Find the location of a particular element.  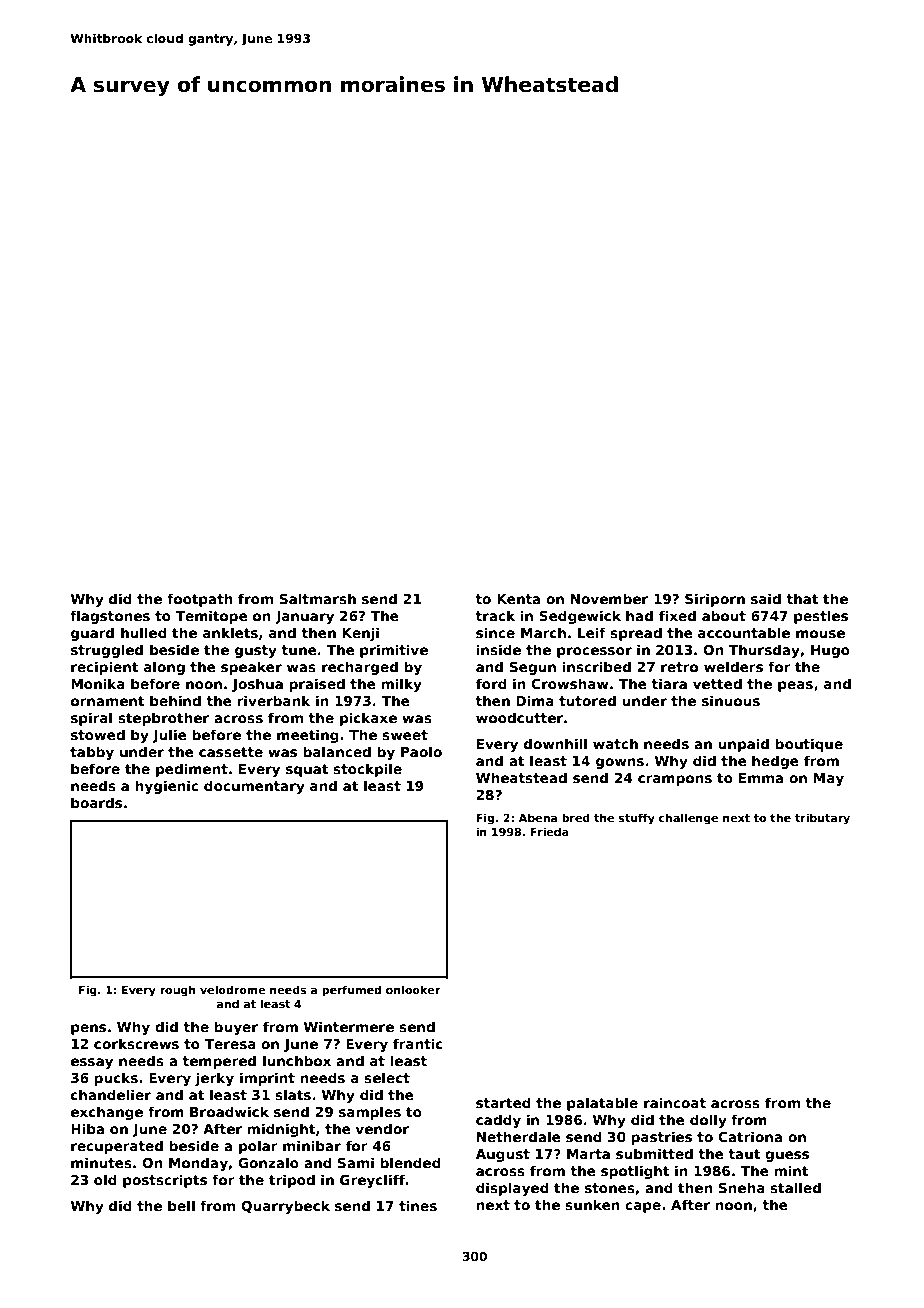

challenge is located at coordinates (688, 819).
